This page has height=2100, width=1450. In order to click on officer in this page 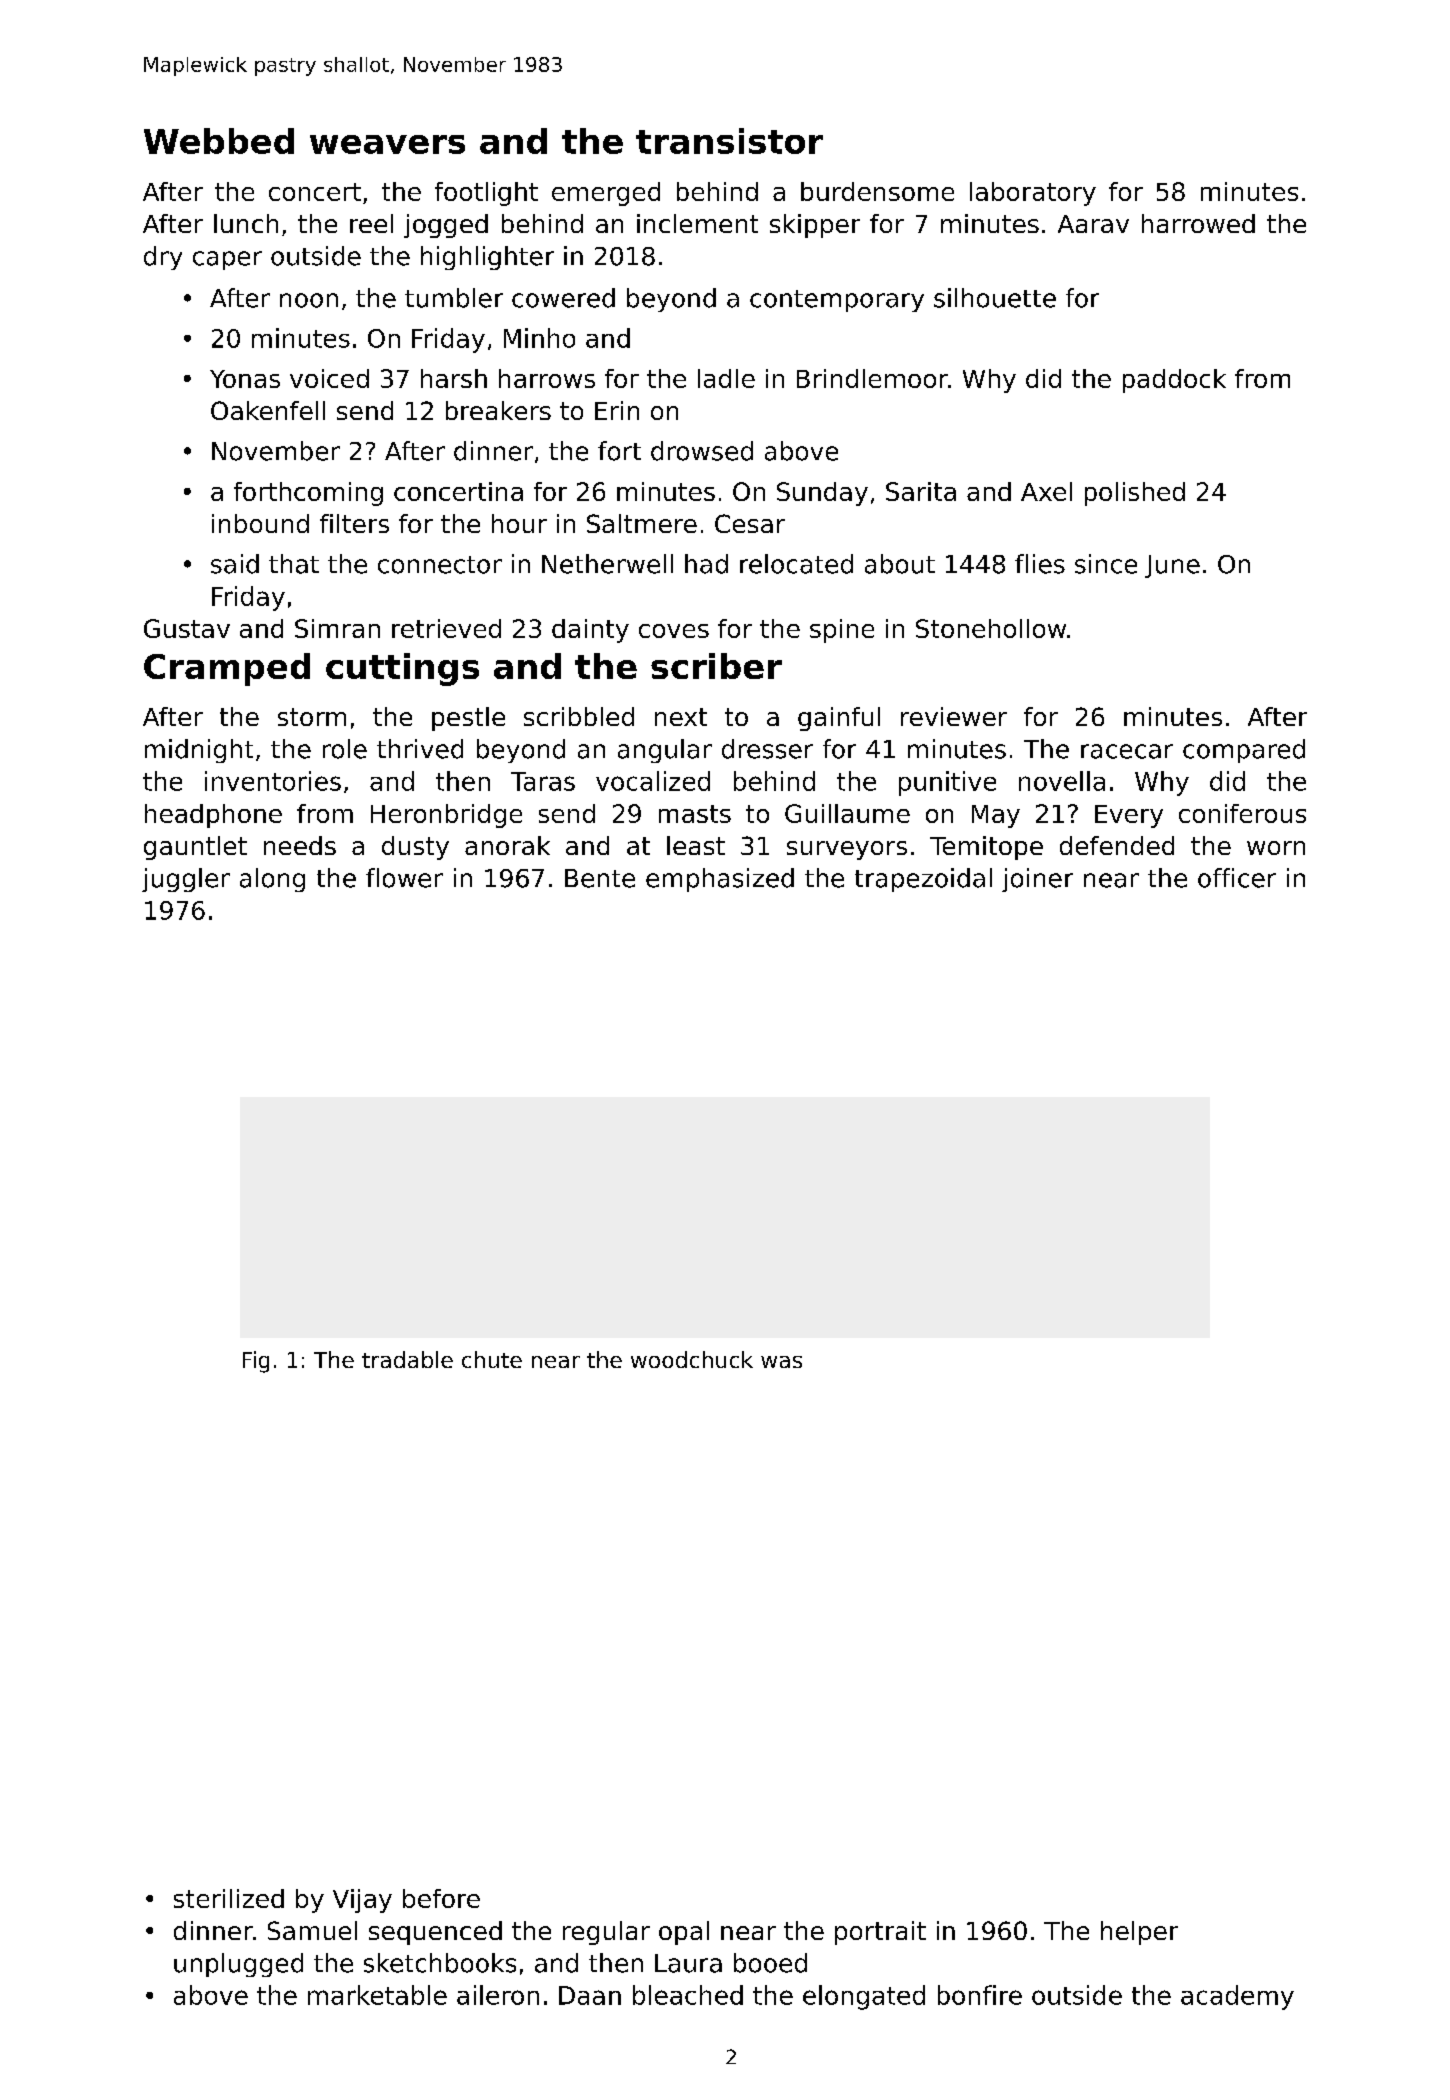, I will do `click(1237, 878)`.
